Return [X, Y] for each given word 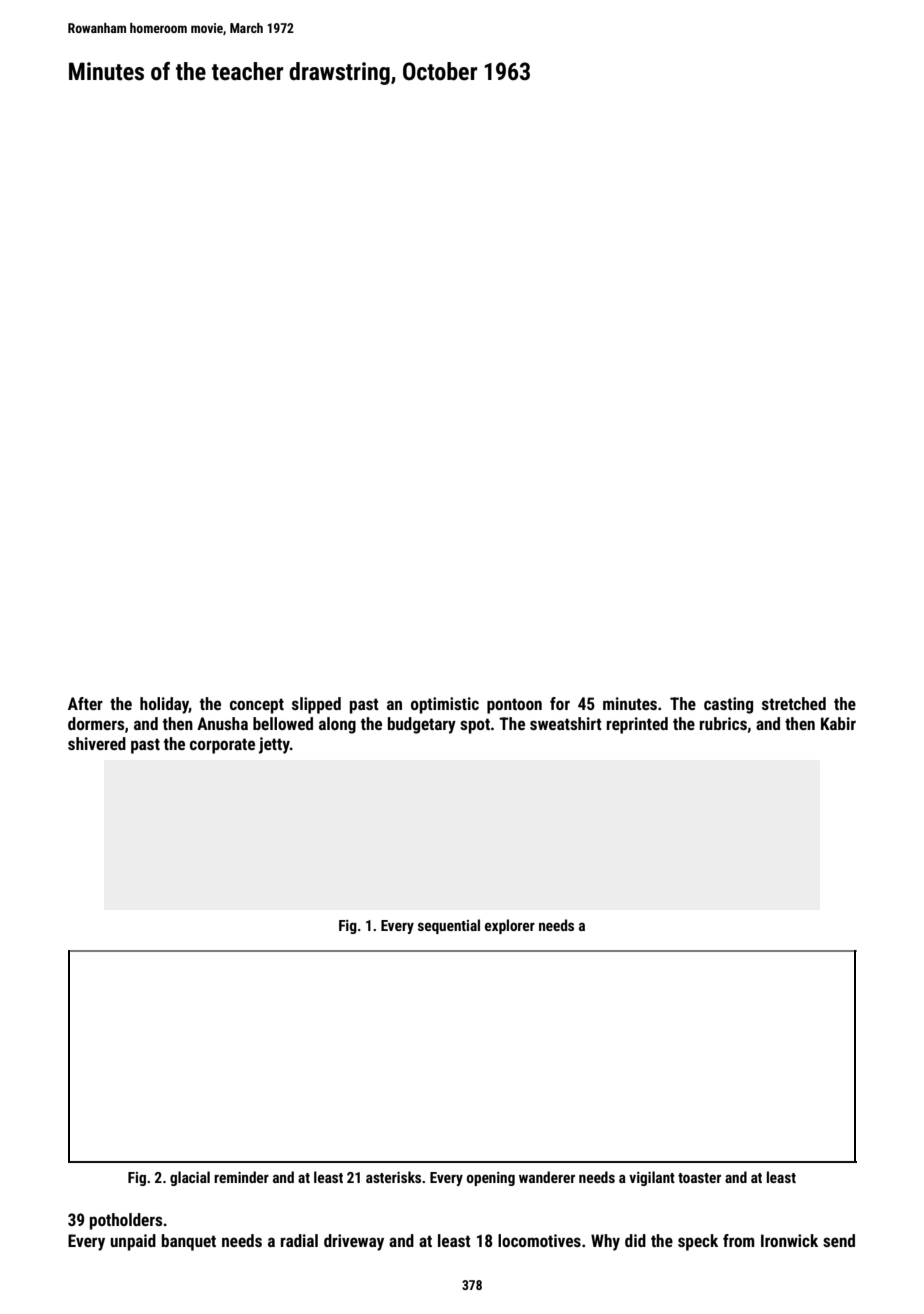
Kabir [838, 723]
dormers [96, 723]
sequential [449, 926]
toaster [699, 1178]
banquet [189, 1242]
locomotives [539, 1240]
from [738, 1240]
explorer [510, 926]
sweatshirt [566, 723]
